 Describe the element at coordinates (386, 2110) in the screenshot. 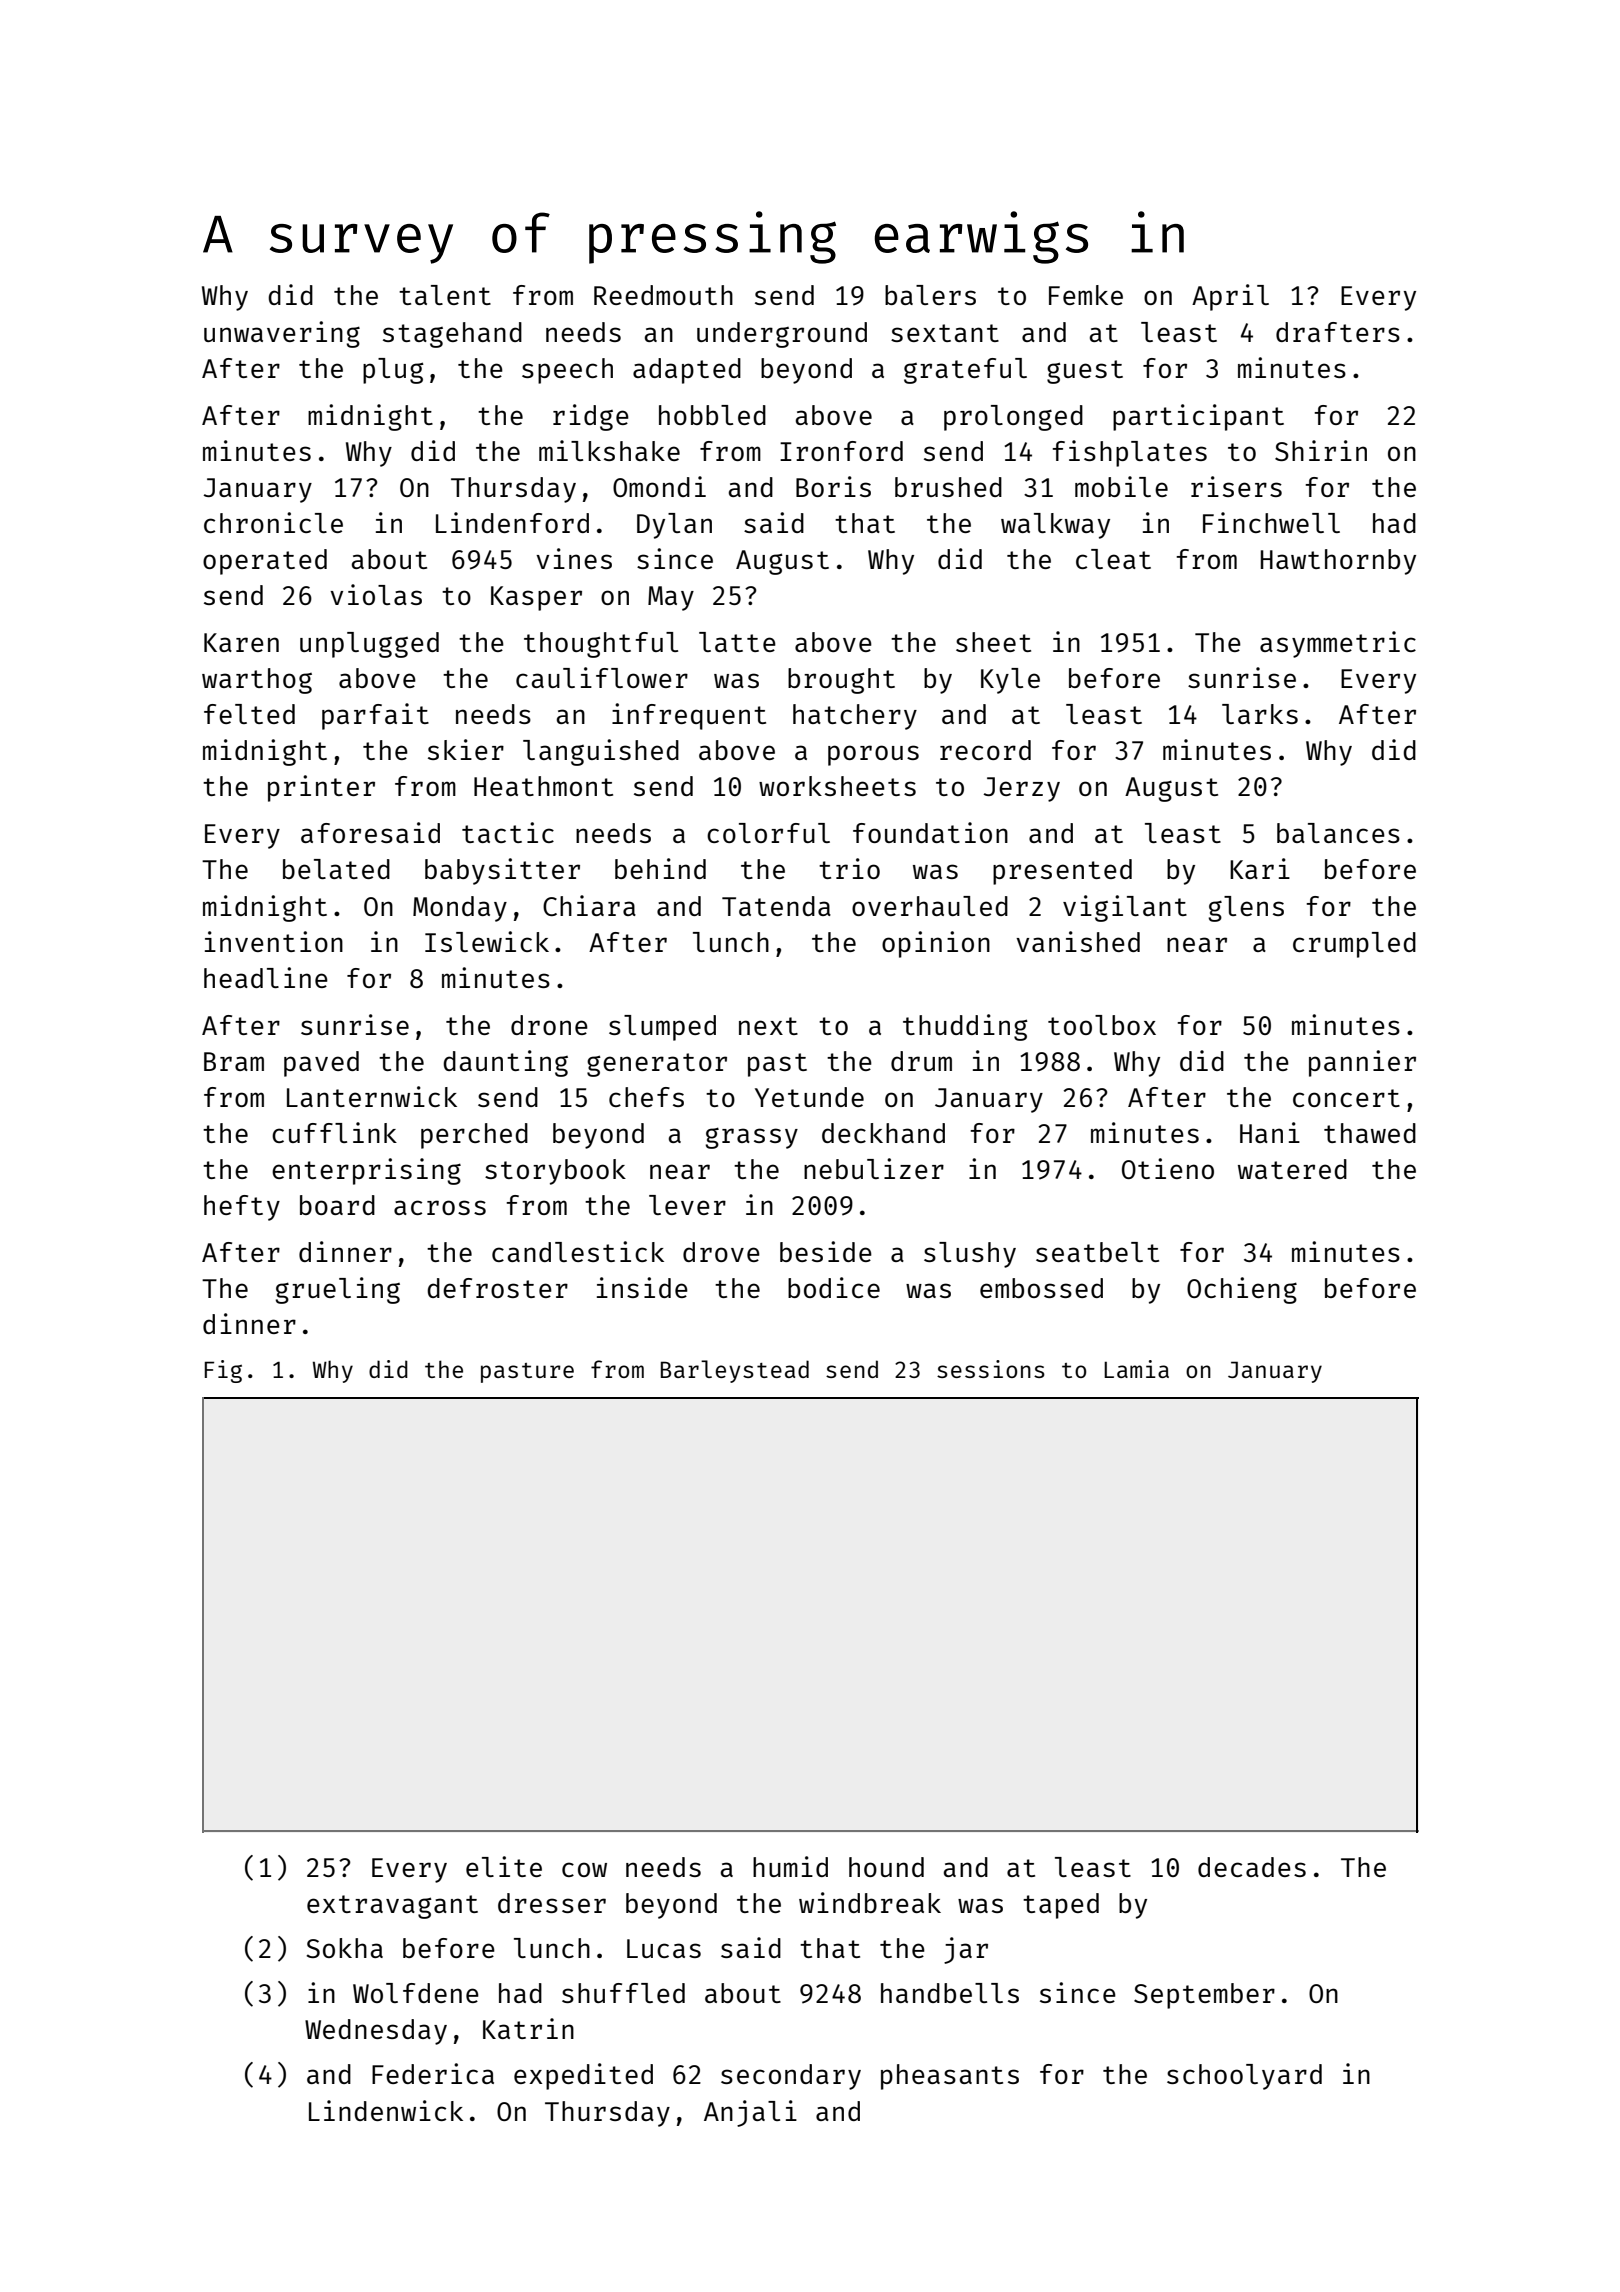

I see `Lindenwick` at that location.
